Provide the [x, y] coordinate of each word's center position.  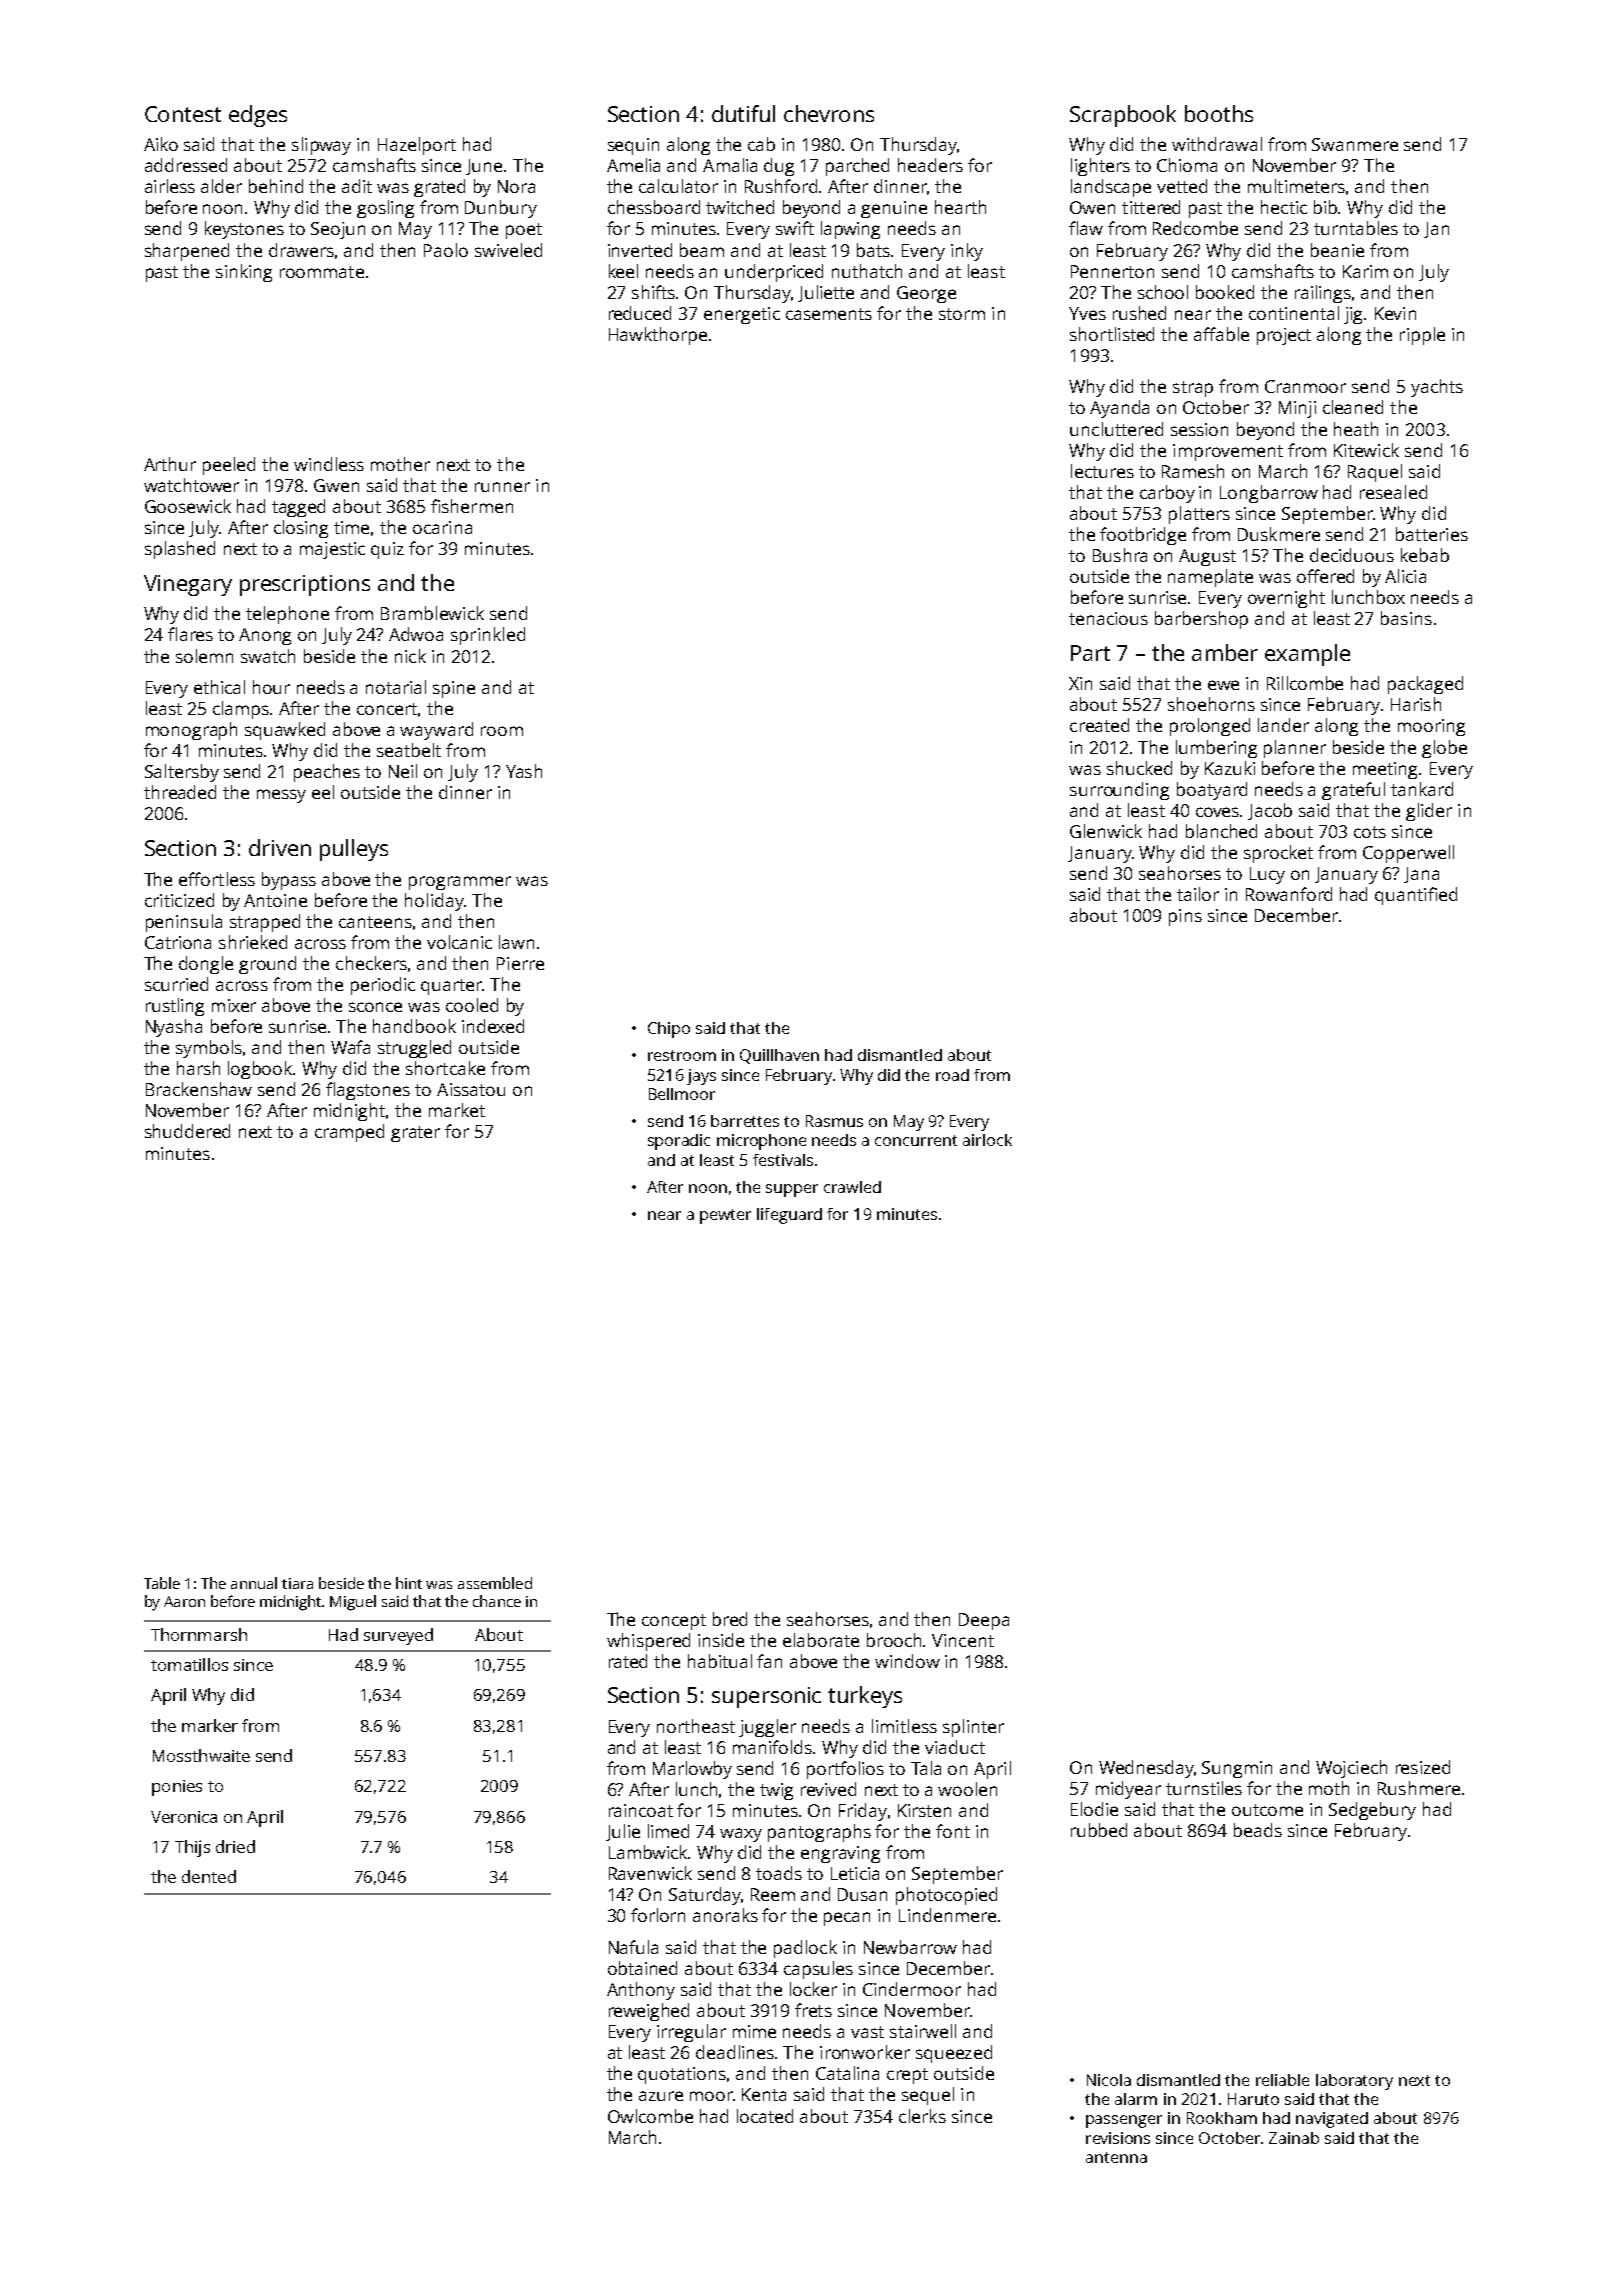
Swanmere [1355, 144]
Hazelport [417, 146]
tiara [297, 1583]
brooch [894, 1640]
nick [410, 656]
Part [1090, 653]
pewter [725, 1216]
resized [1423, 1767]
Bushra [1120, 555]
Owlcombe [650, 2116]
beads [1258, 1830]
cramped [349, 1133]
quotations [682, 2075]
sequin [633, 146]
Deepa [984, 1621]
